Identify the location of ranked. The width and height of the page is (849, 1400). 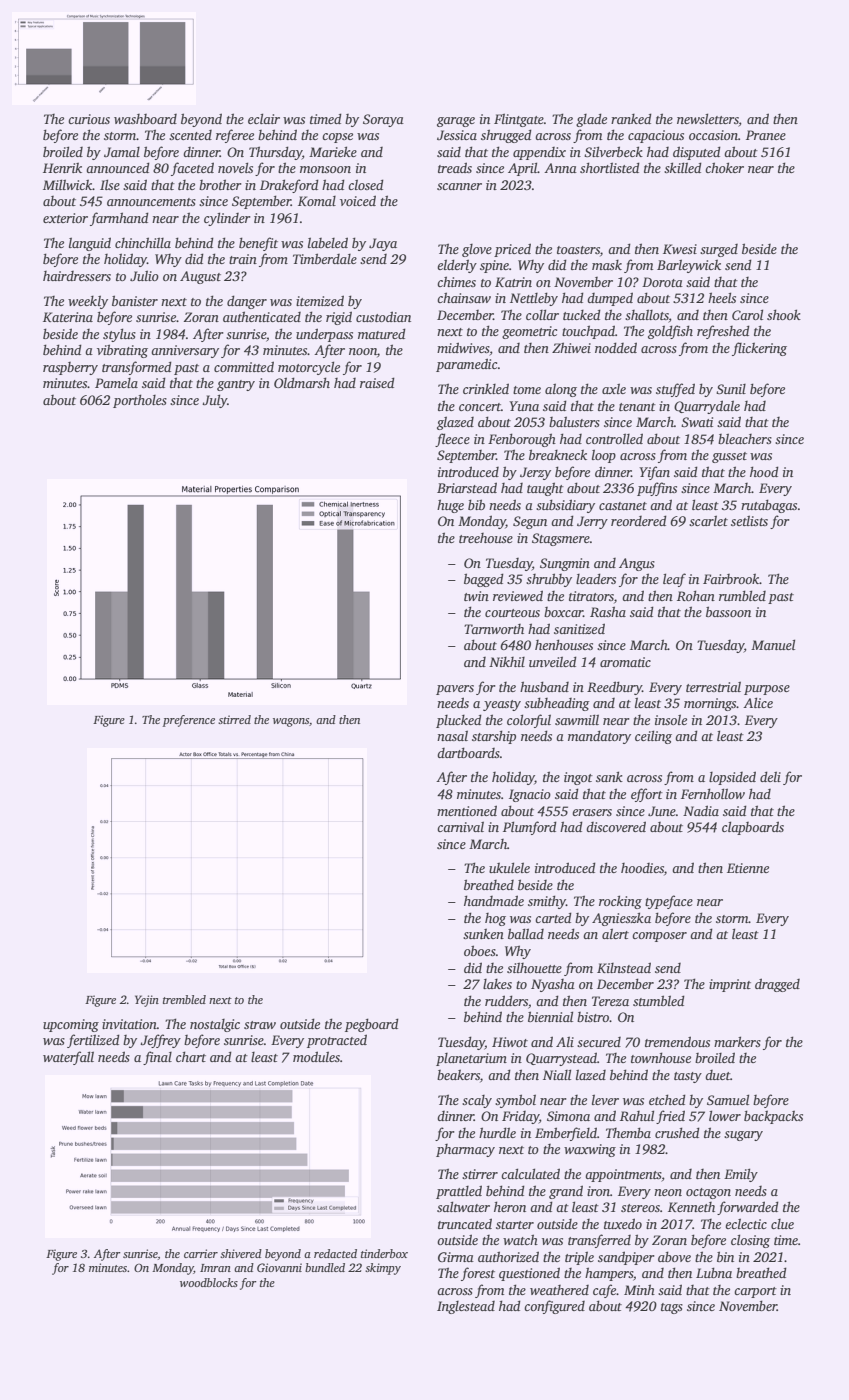
(631, 118).
